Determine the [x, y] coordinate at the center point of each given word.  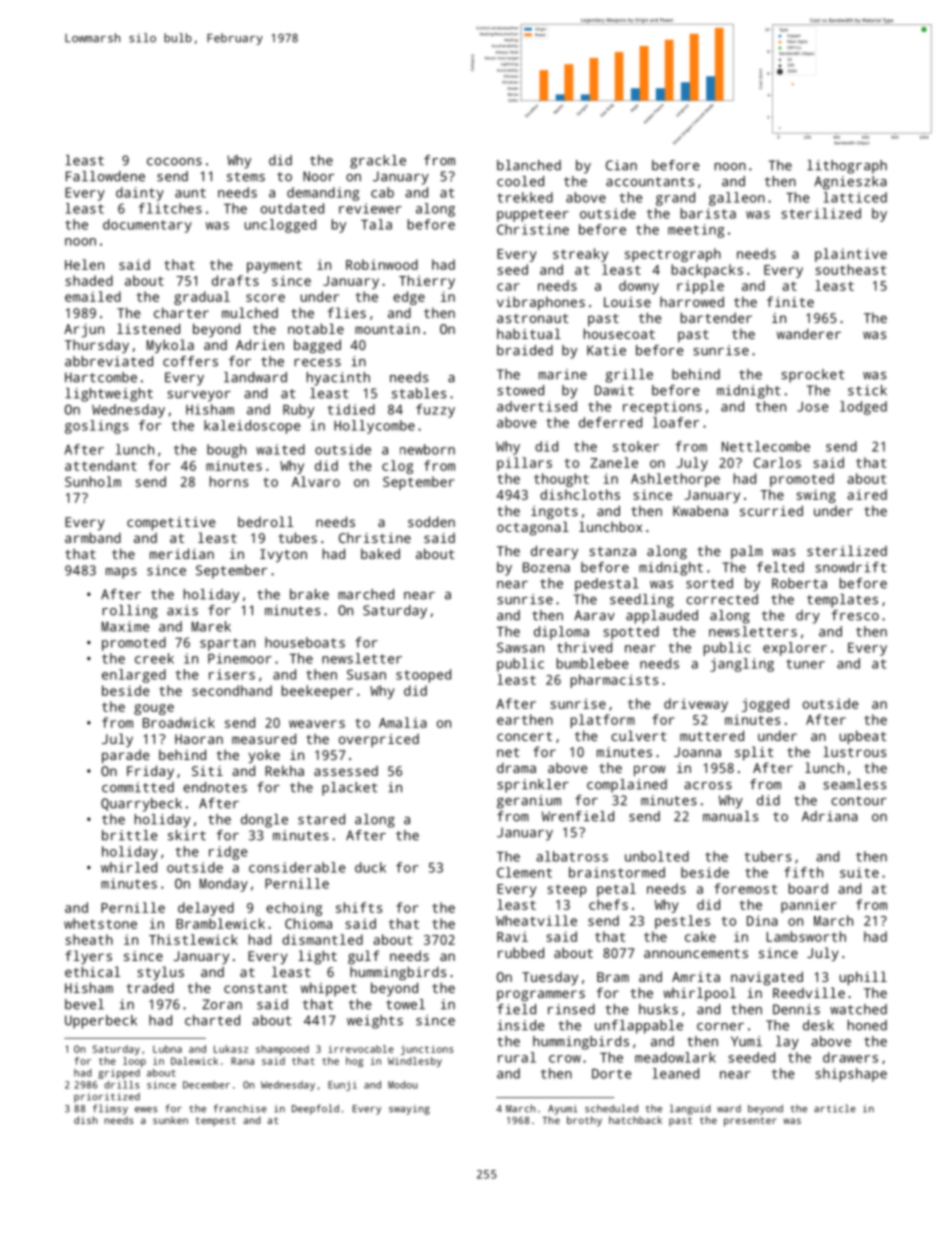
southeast [850, 269]
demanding [323, 194]
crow [565, 1059]
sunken [170, 1120]
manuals [730, 816]
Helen [84, 264]
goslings [97, 427]
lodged [863, 408]
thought [561, 480]
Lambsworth [806, 936]
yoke [264, 756]
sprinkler [533, 786]
